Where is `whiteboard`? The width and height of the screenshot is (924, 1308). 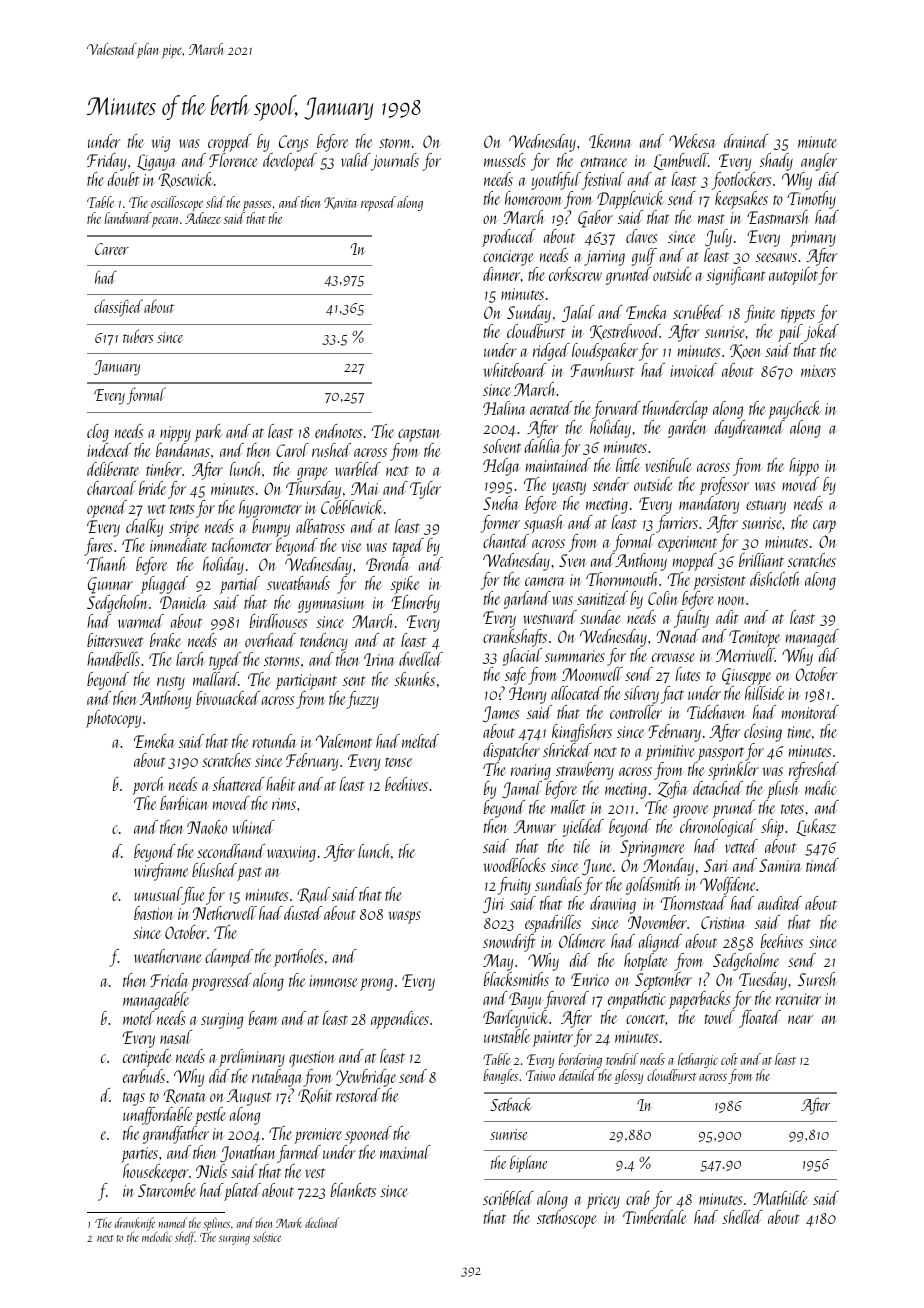
whiteboard is located at coordinates (515, 370).
